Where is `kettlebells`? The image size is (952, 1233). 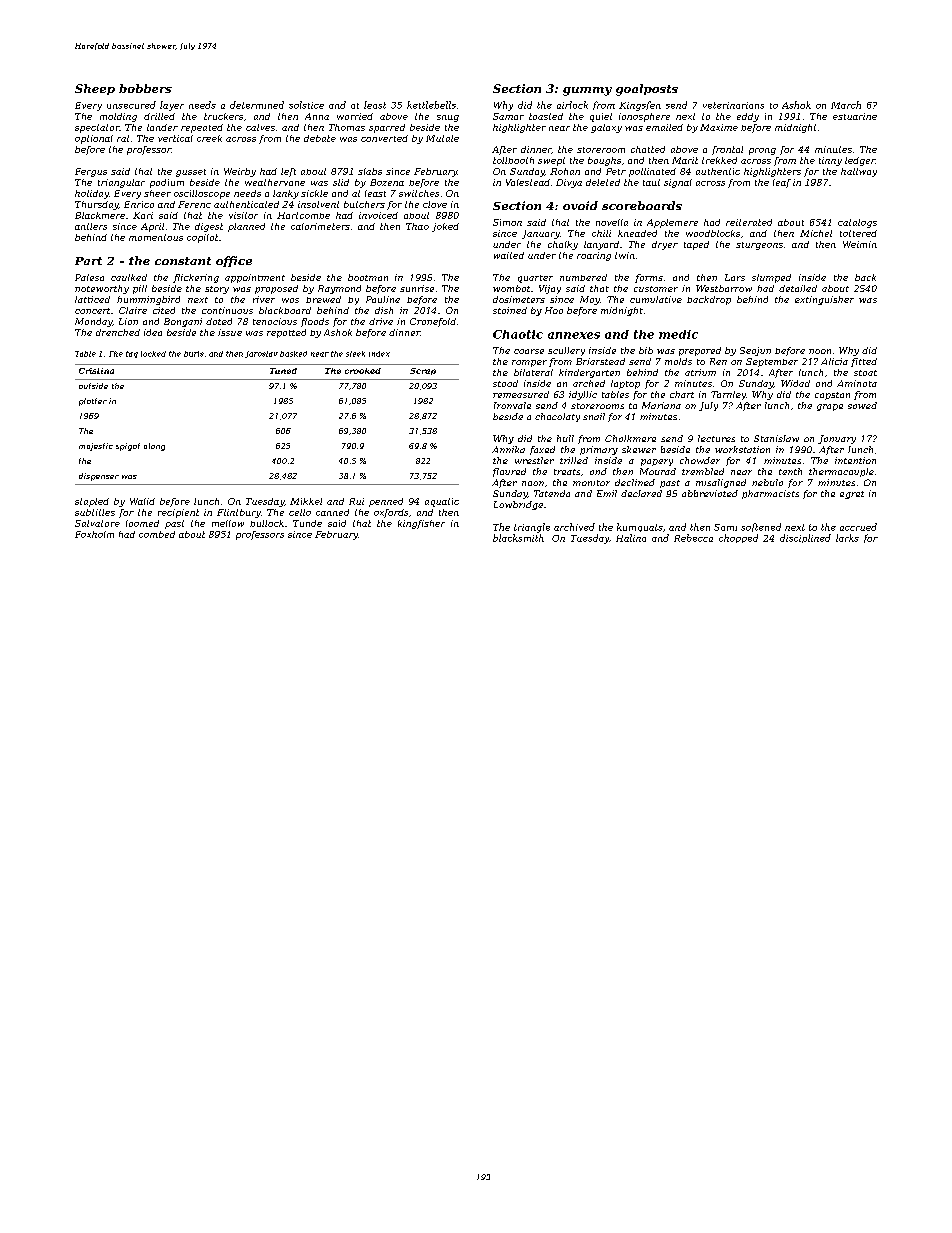 kettlebells is located at coordinates (431, 105).
